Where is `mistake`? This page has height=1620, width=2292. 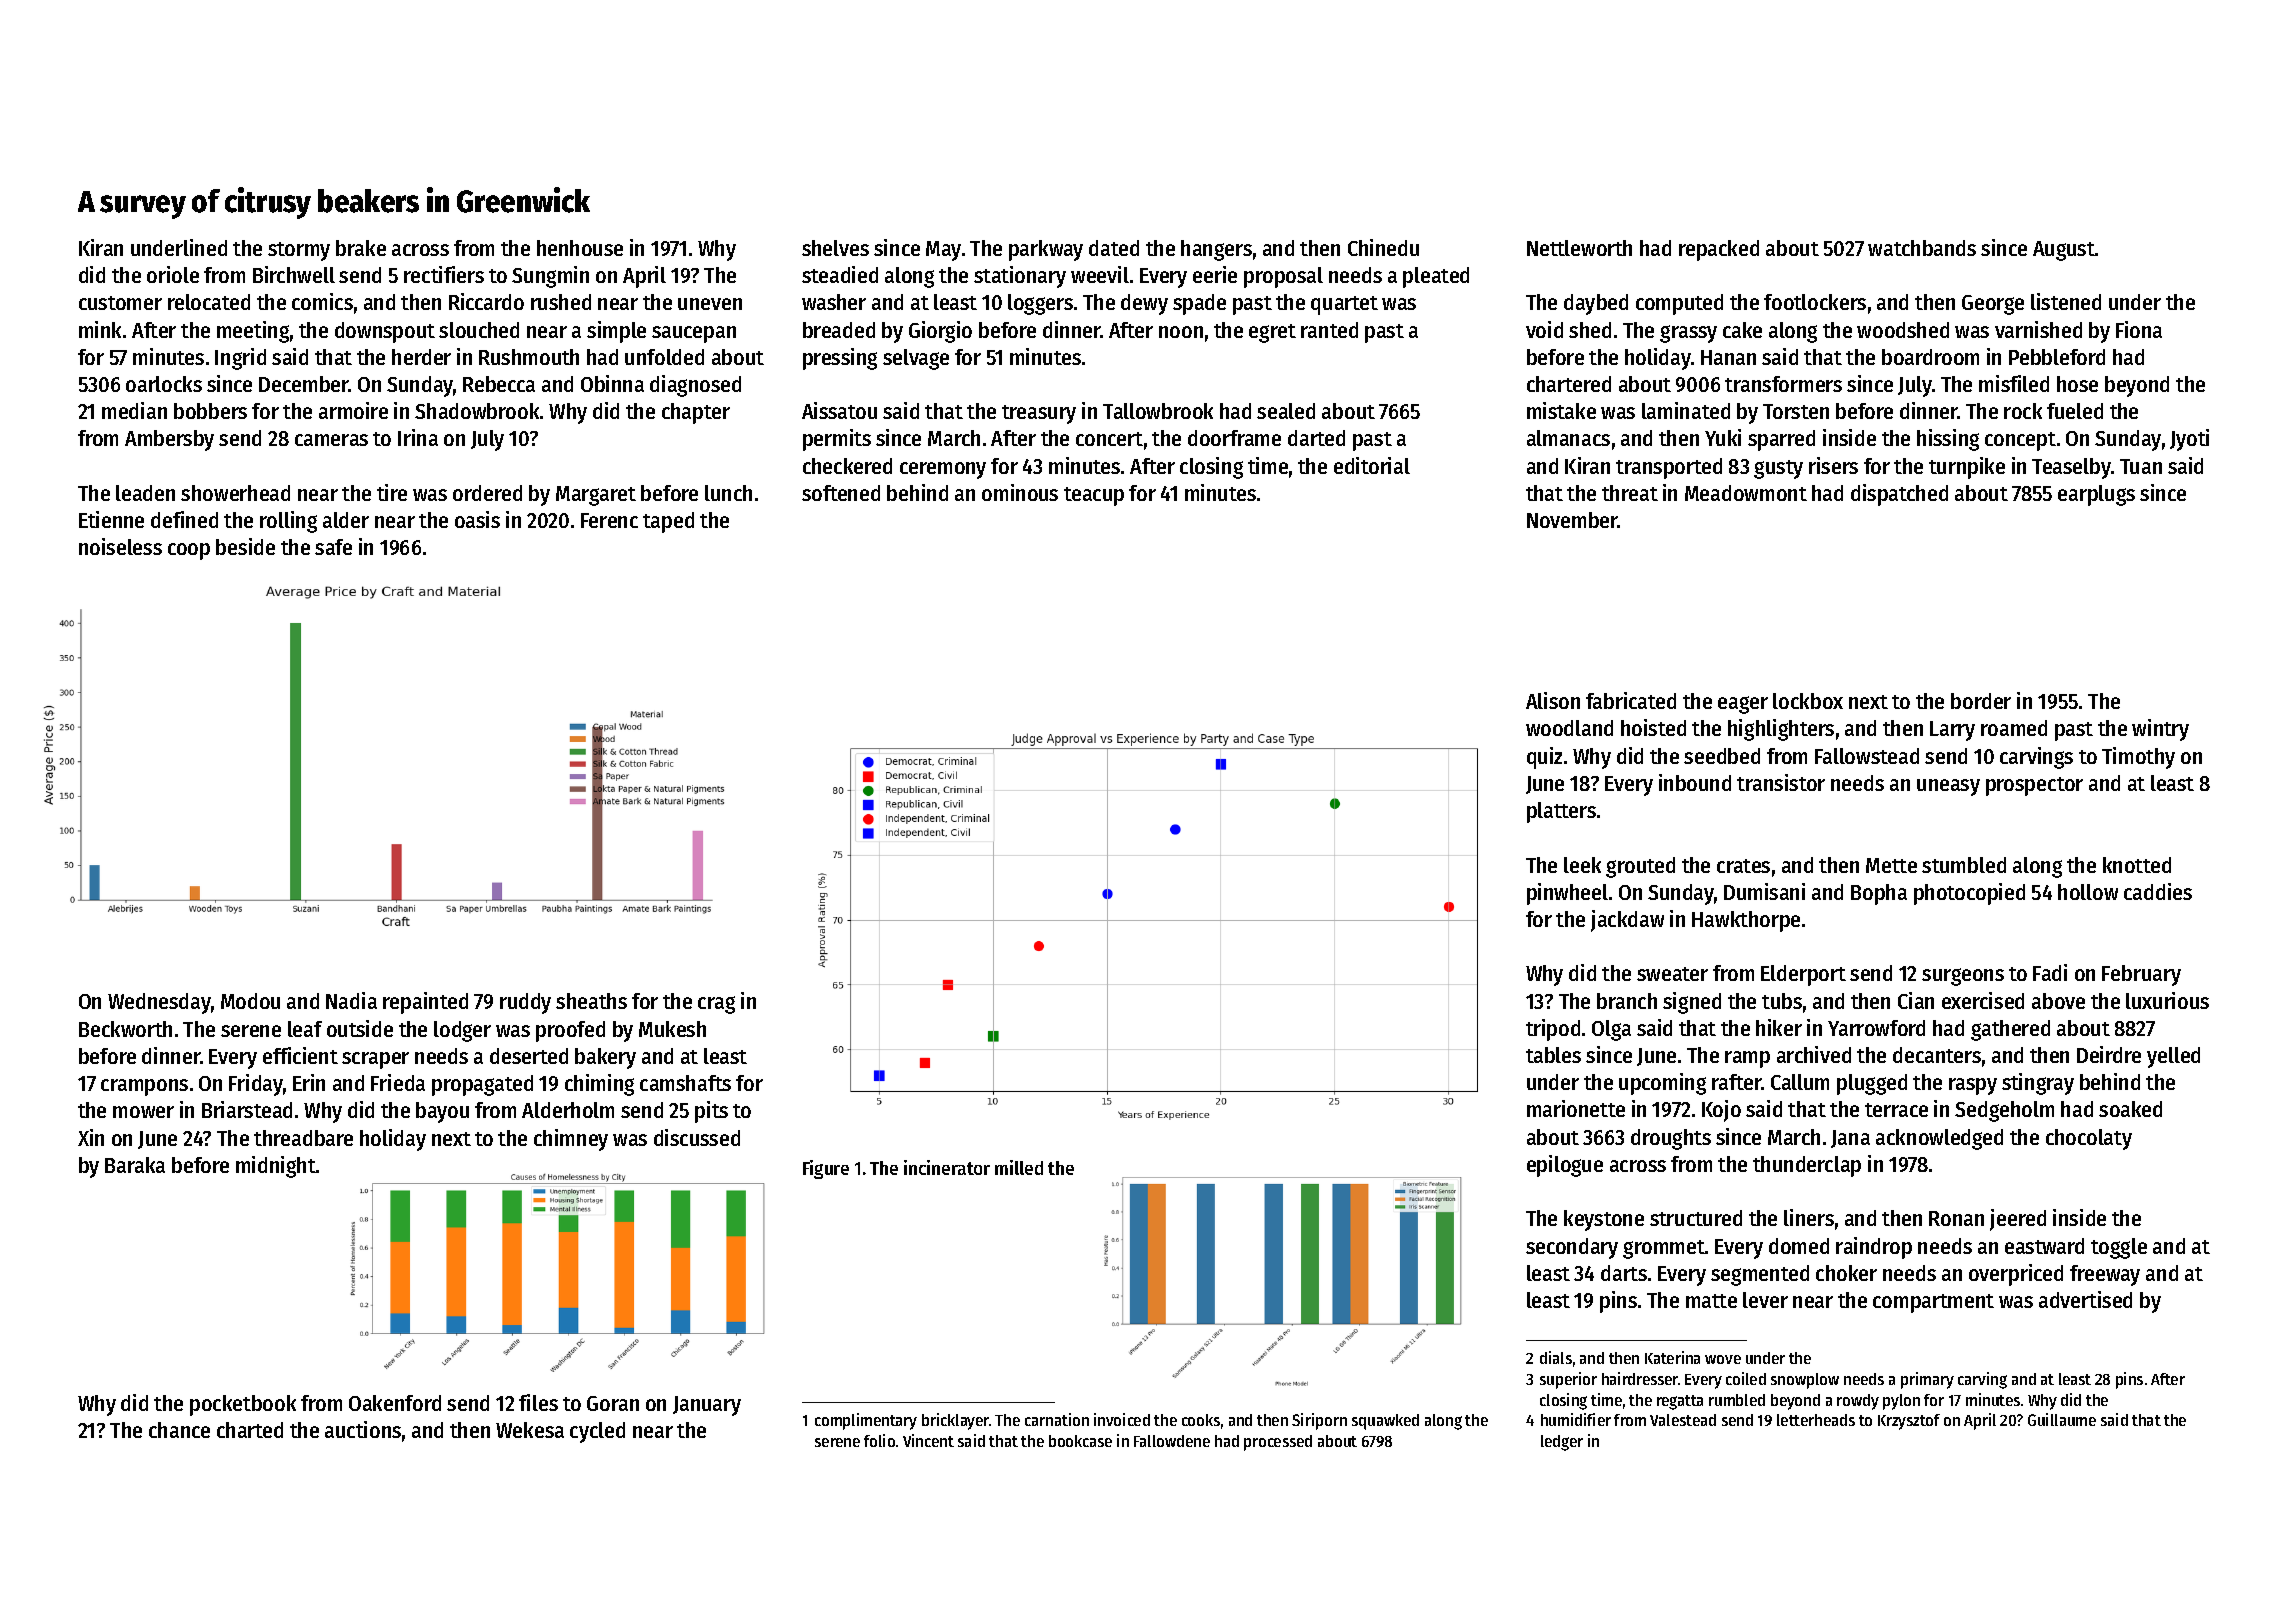 mistake is located at coordinates (1561, 410).
